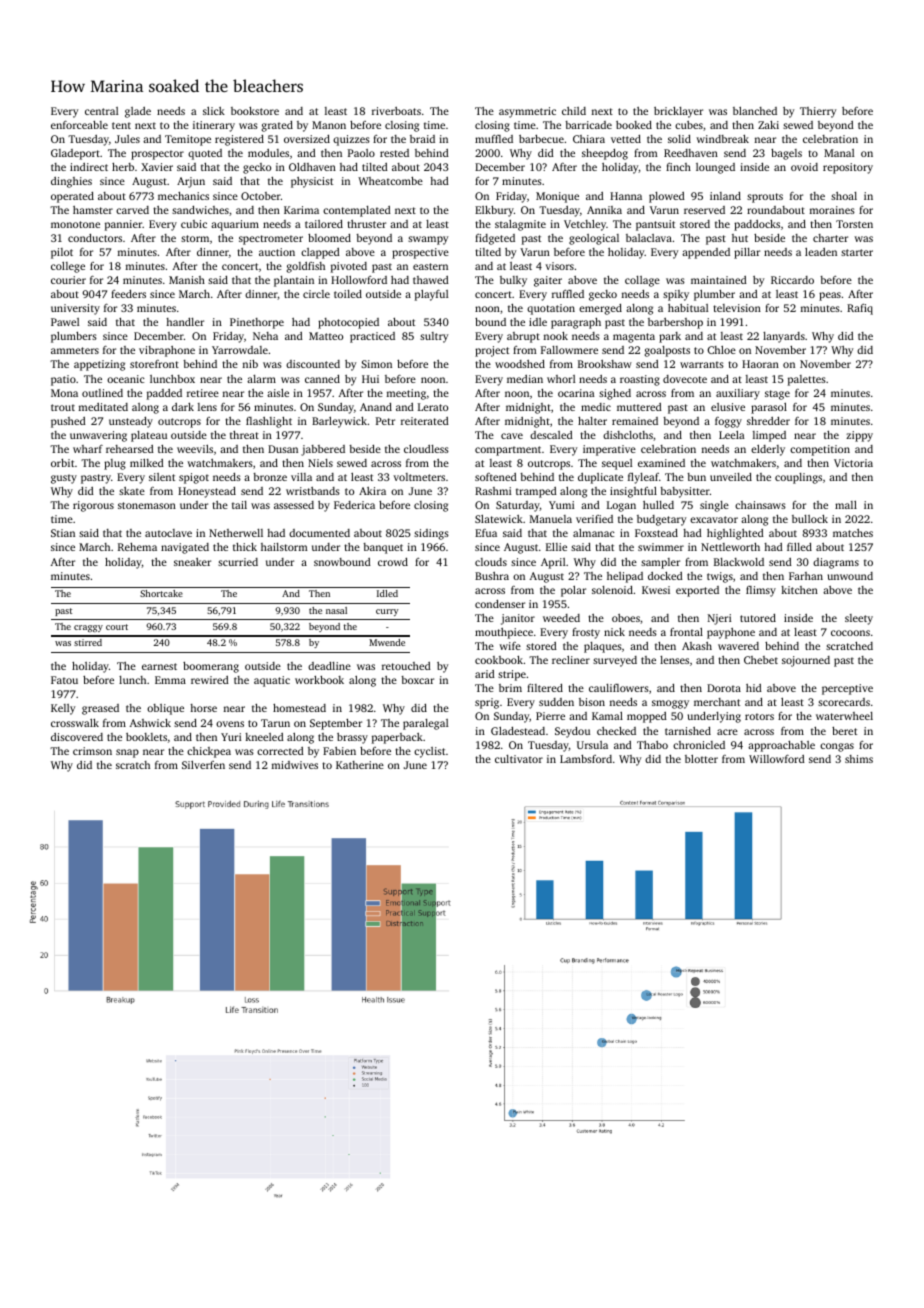 The image size is (924, 1308). Describe the element at coordinates (214, 126) in the page. I see `itinerary` at that location.
